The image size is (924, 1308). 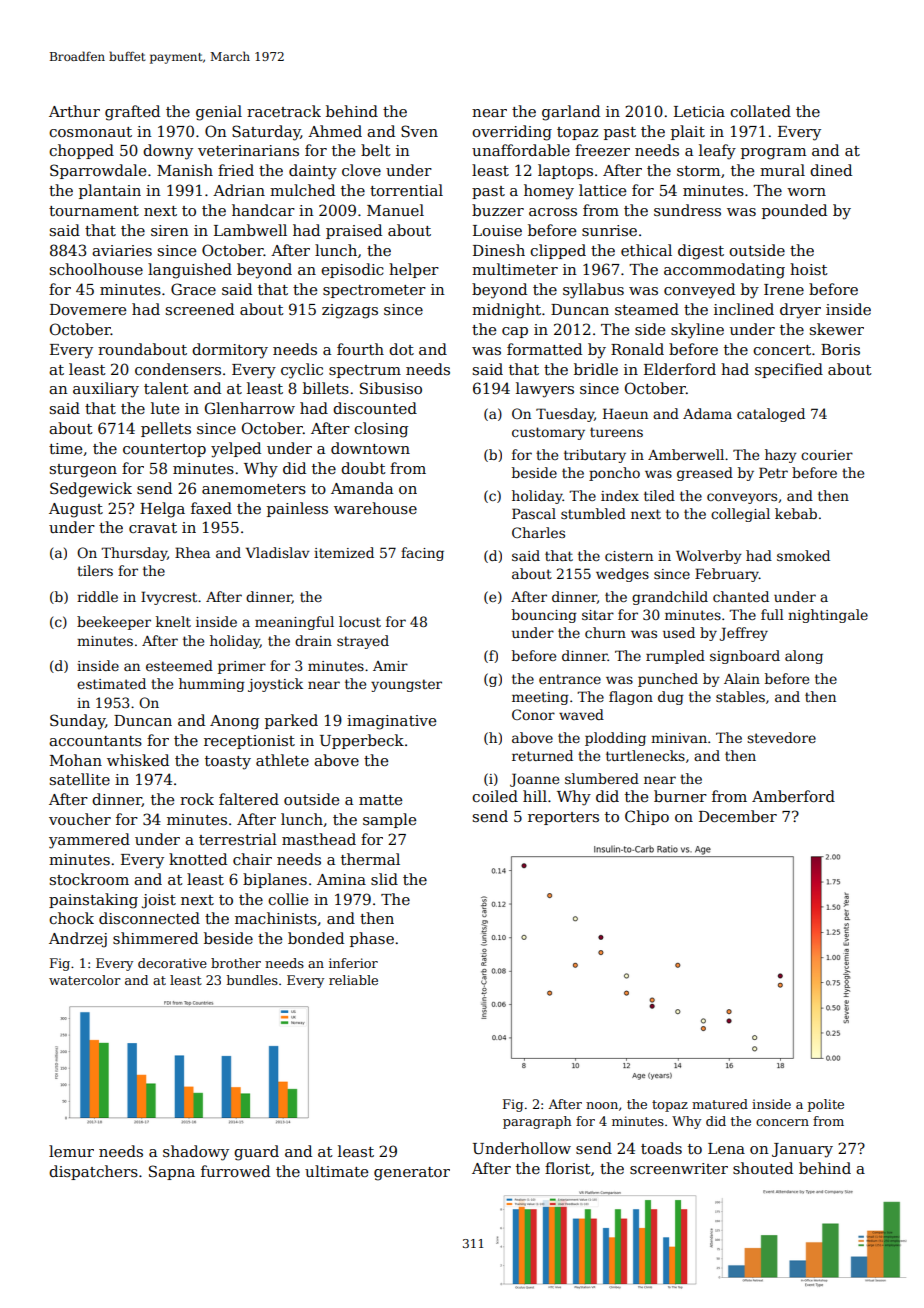 What do you see at coordinates (720, 1104) in the screenshot?
I see `matured` at bounding box center [720, 1104].
